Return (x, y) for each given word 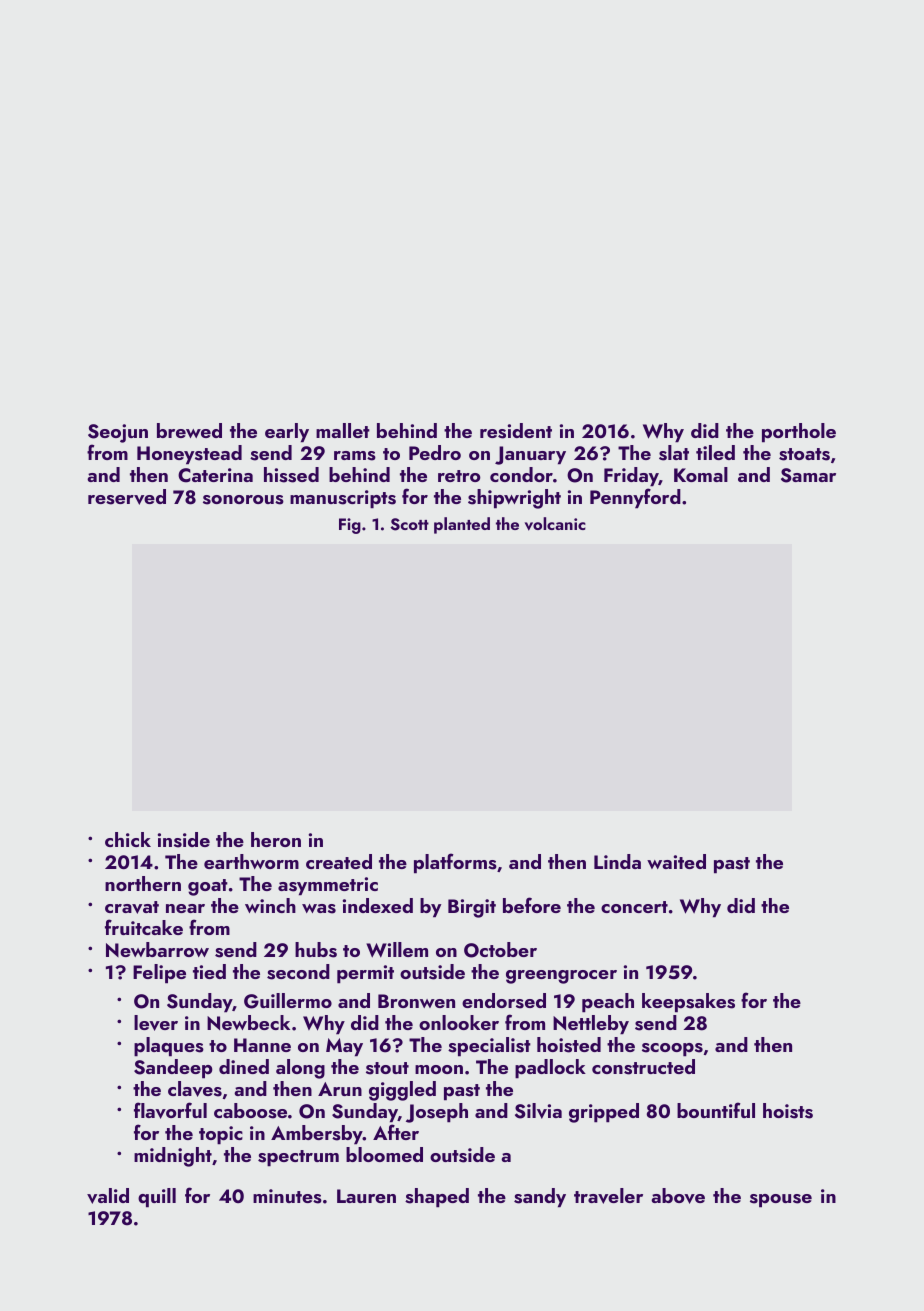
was (319, 909)
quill (157, 1198)
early (287, 433)
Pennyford (635, 498)
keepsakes (688, 1003)
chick (128, 839)
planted (462, 525)
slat (674, 453)
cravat (132, 907)
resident (516, 431)
